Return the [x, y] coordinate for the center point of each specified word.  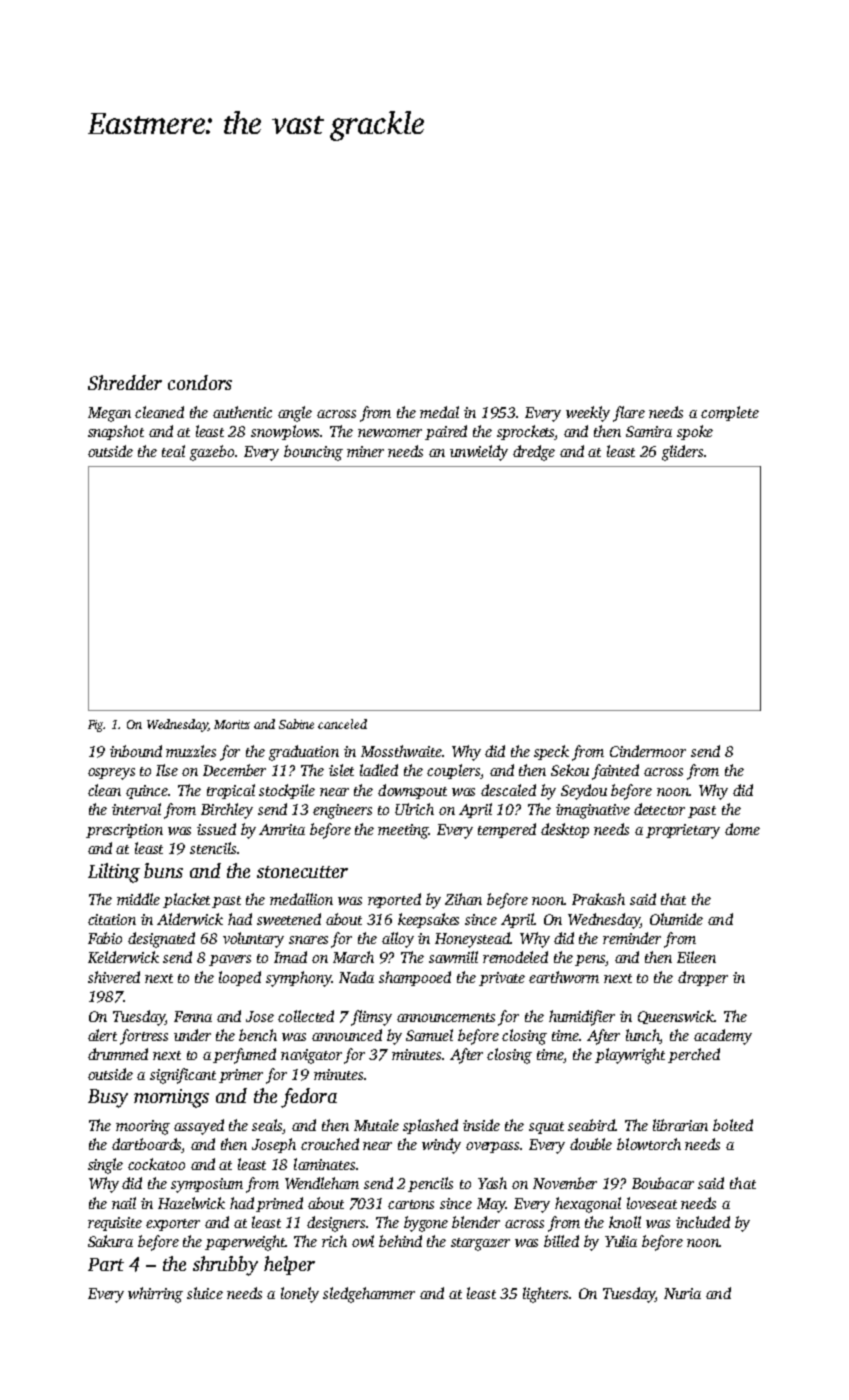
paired [446, 432]
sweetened [289, 919]
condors [200, 382]
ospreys [111, 774]
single [105, 1166]
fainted [615, 772]
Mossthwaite [401, 751]
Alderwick [190, 919]
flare [629, 414]
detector [659, 809]
